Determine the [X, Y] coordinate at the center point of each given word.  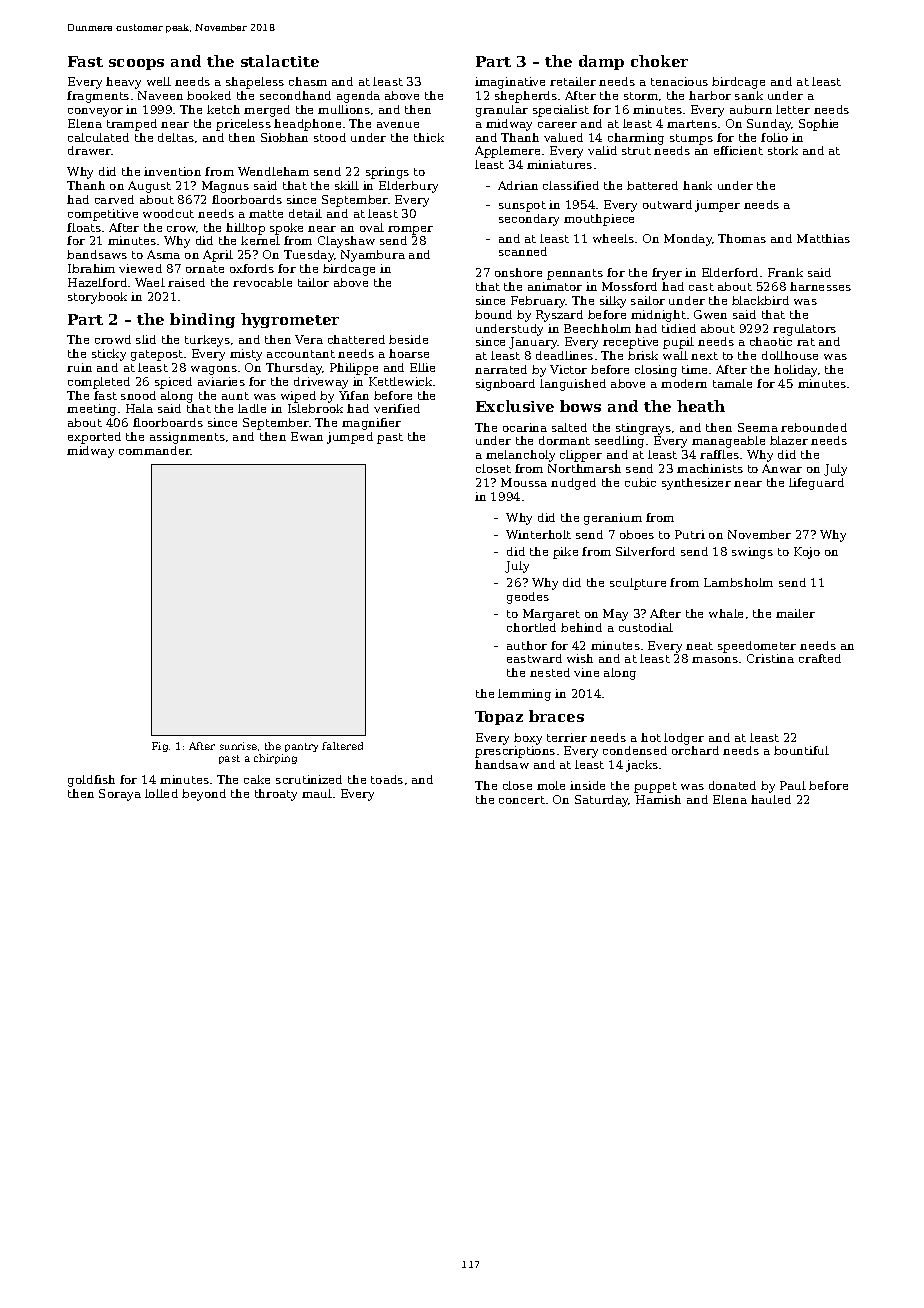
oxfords [252, 268]
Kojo [807, 553]
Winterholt [538, 534]
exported [94, 438]
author [527, 645]
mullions [344, 109]
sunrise [238, 746]
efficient [738, 150]
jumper [717, 206]
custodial [646, 627]
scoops [136, 64]
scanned [523, 251]
